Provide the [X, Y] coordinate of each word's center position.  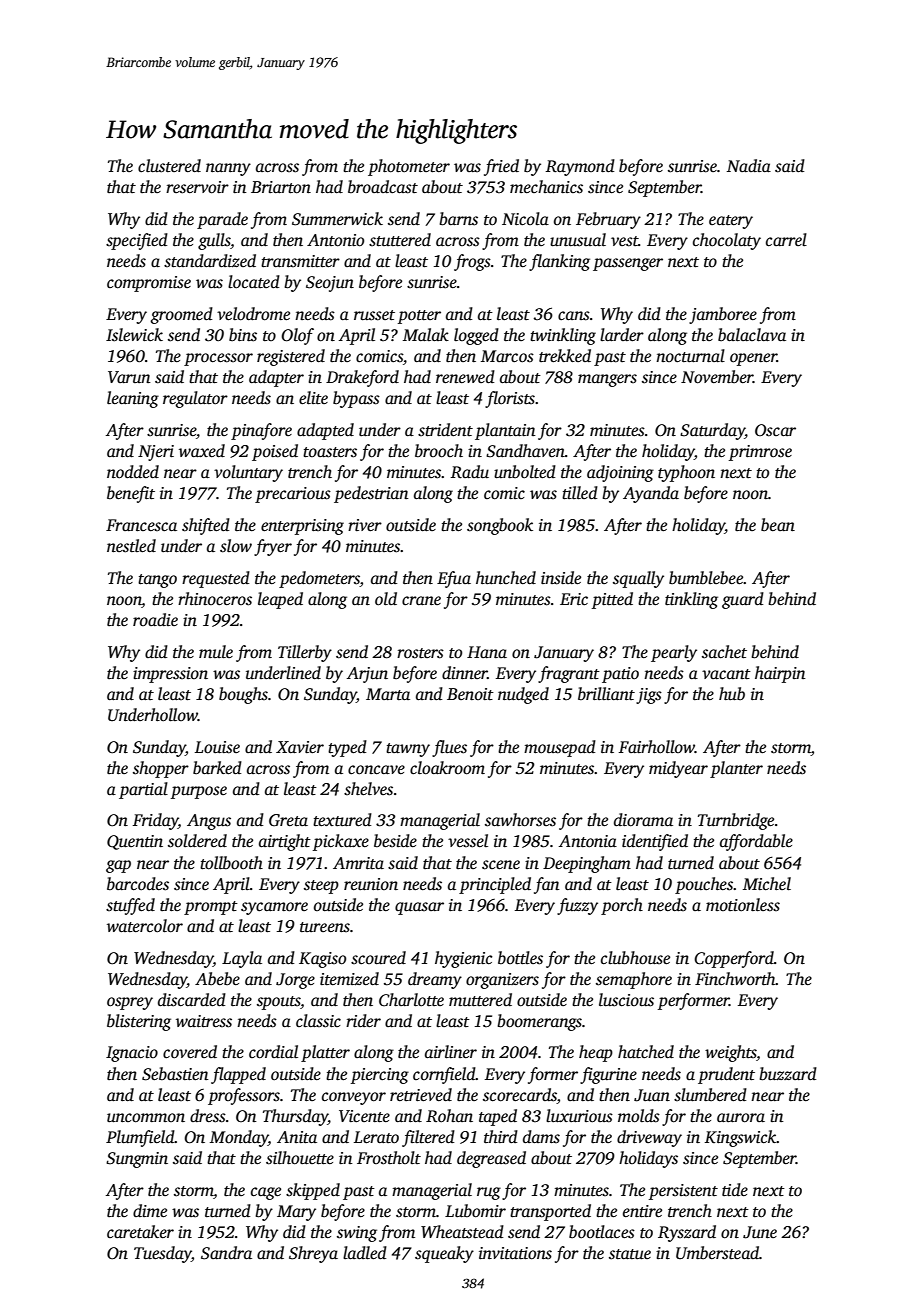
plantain [505, 431]
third [501, 1137]
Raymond [580, 167]
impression [170, 675]
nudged [523, 695]
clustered [169, 166]
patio [620, 675]
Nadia [749, 165]
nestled [131, 546]
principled [495, 885]
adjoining [620, 473]
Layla [242, 959]
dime [150, 1211]
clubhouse [635, 958]
